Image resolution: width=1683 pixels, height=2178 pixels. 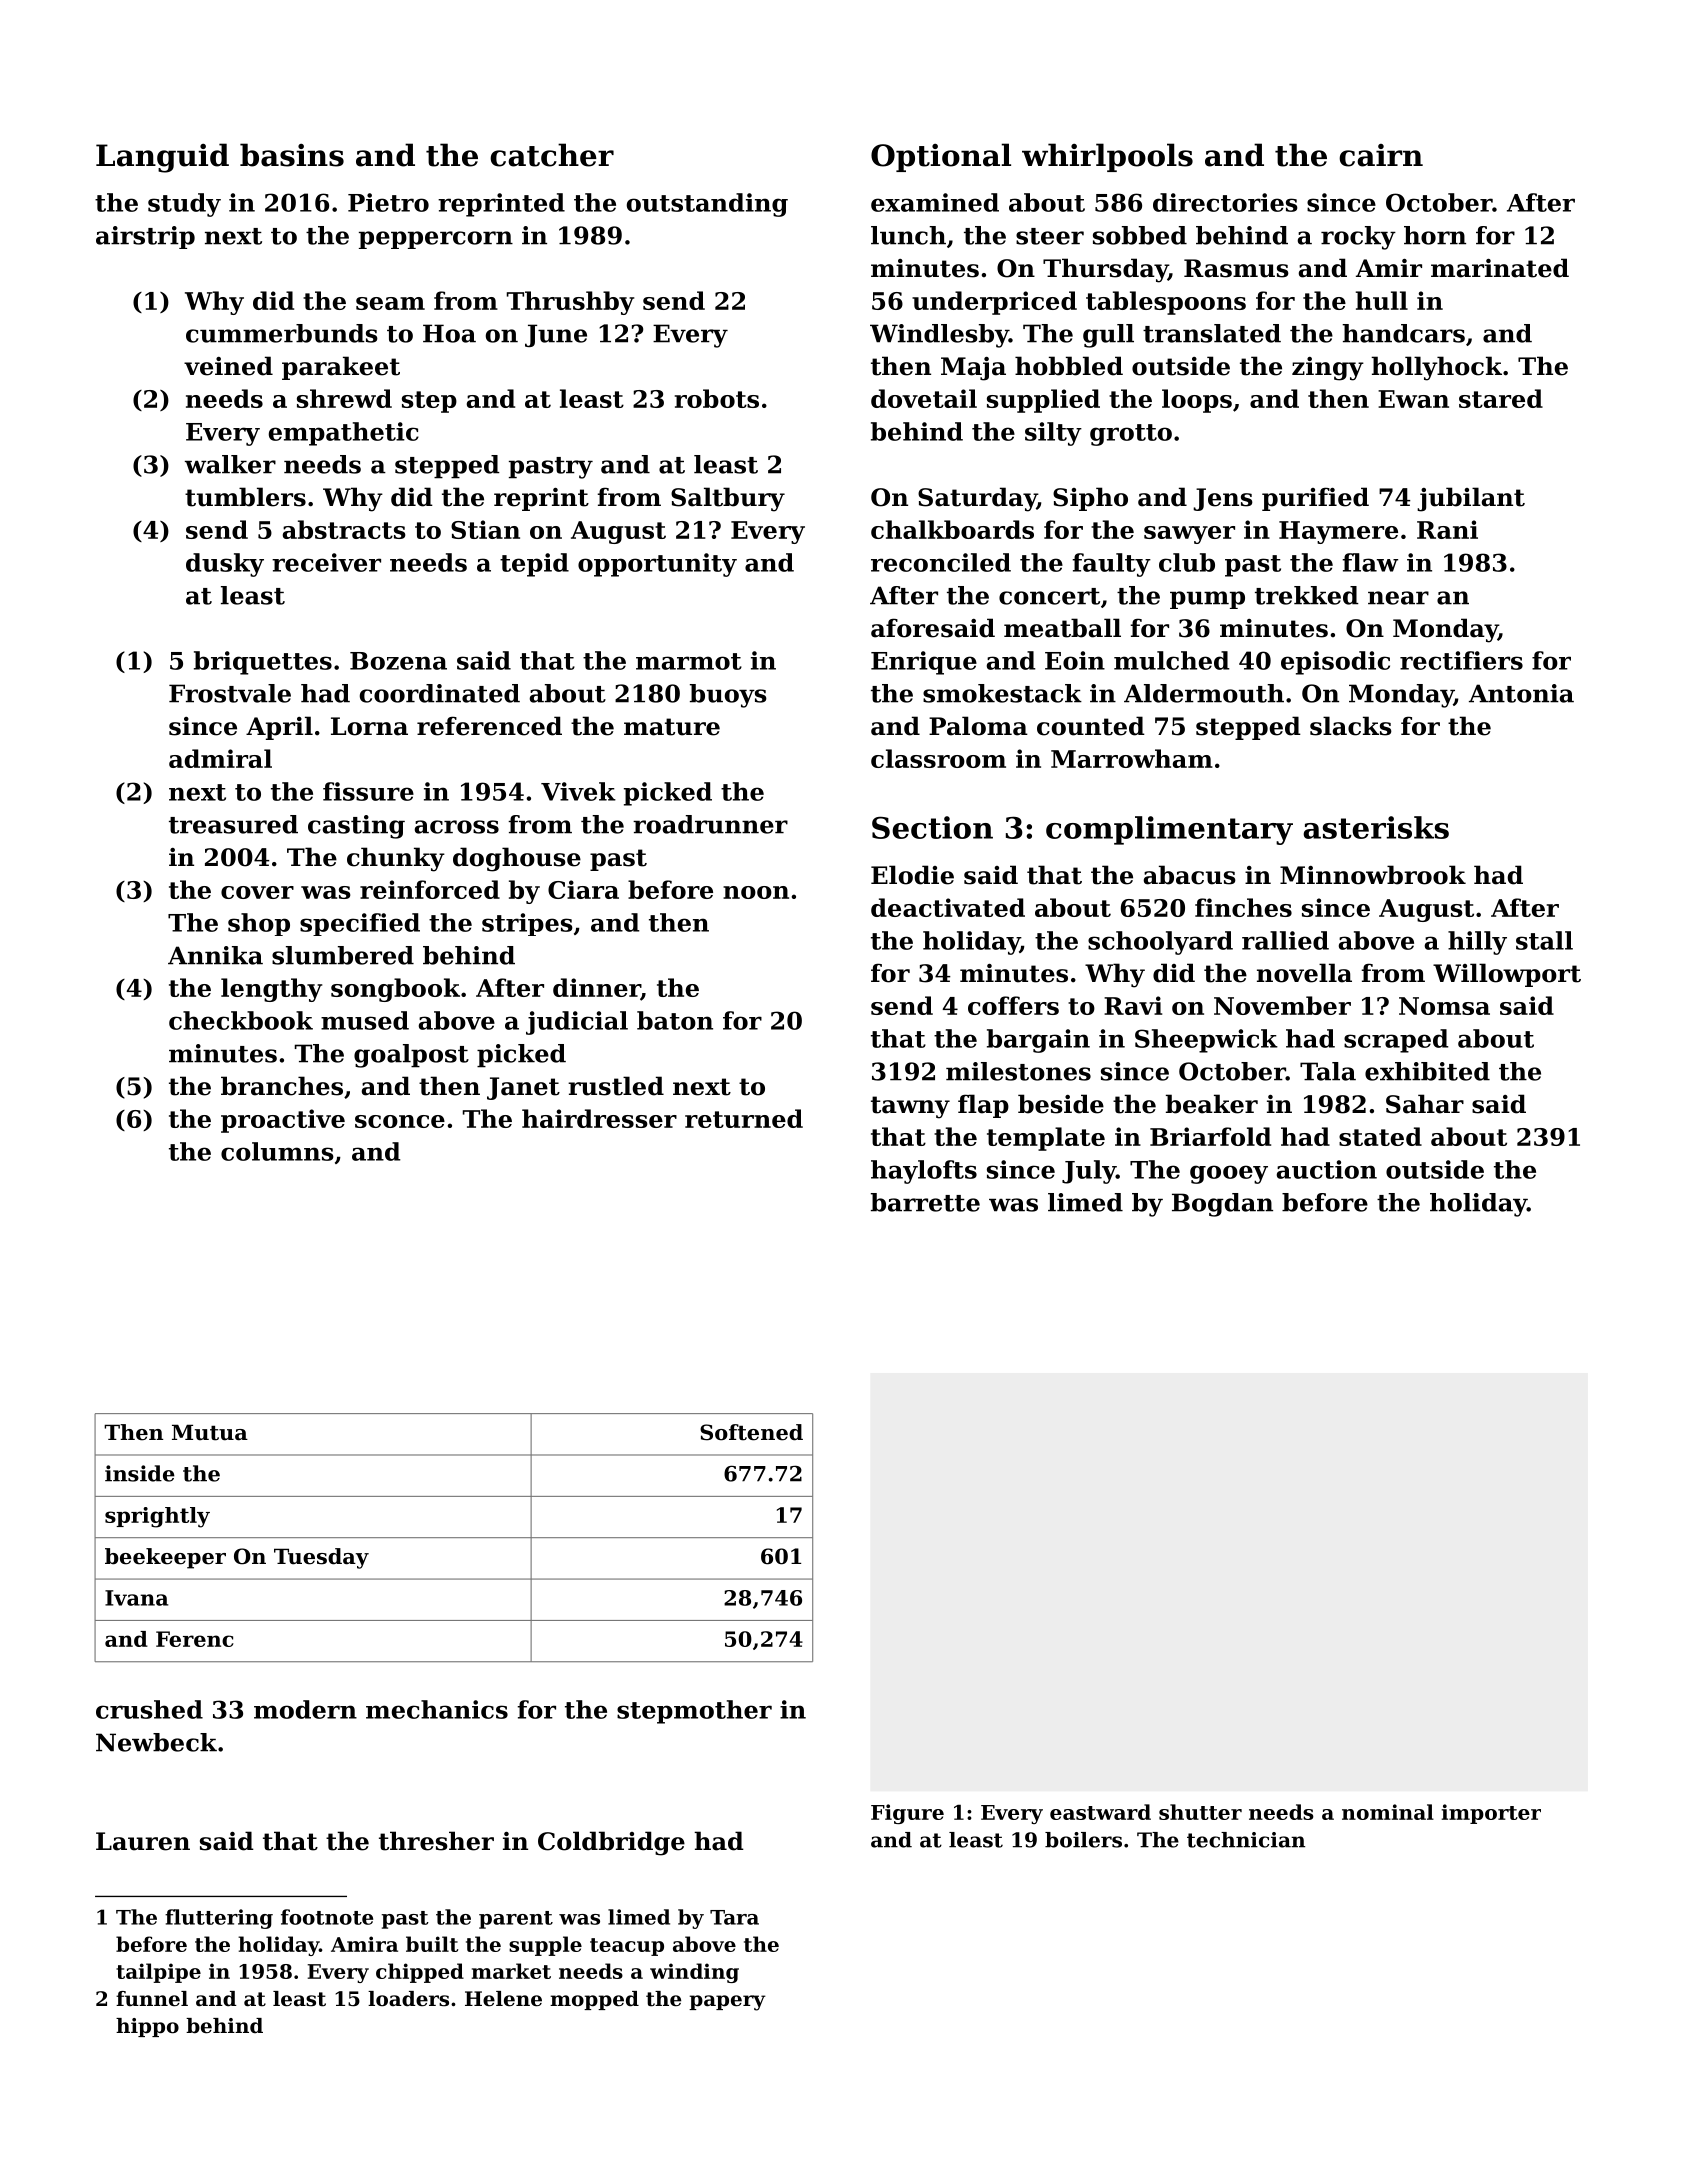 What do you see at coordinates (1222, 1205) in the page?
I see `Bogdan` at bounding box center [1222, 1205].
